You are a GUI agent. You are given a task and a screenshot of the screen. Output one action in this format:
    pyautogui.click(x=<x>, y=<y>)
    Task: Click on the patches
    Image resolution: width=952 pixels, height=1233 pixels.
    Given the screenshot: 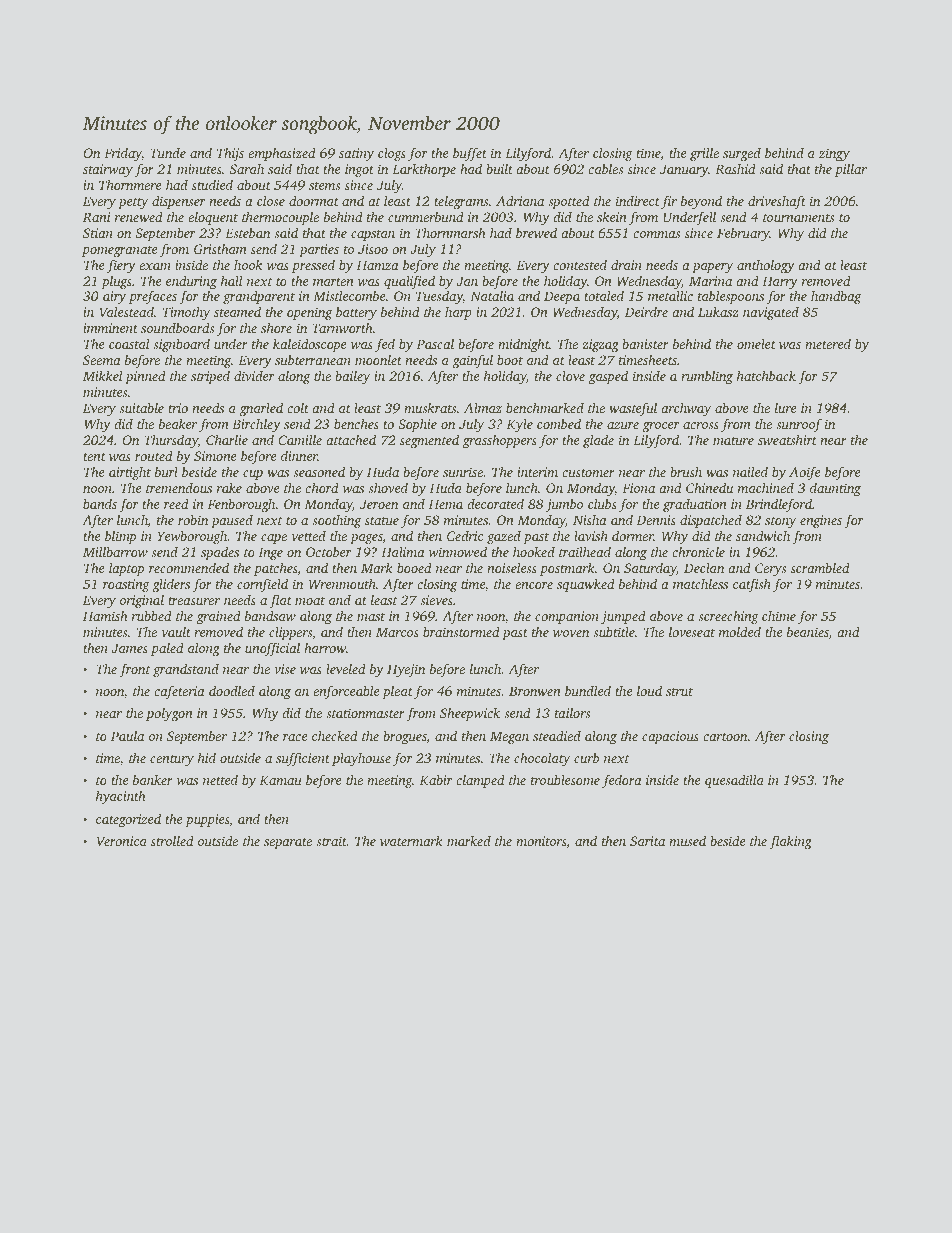 What is the action you would take?
    pyautogui.click(x=276, y=569)
